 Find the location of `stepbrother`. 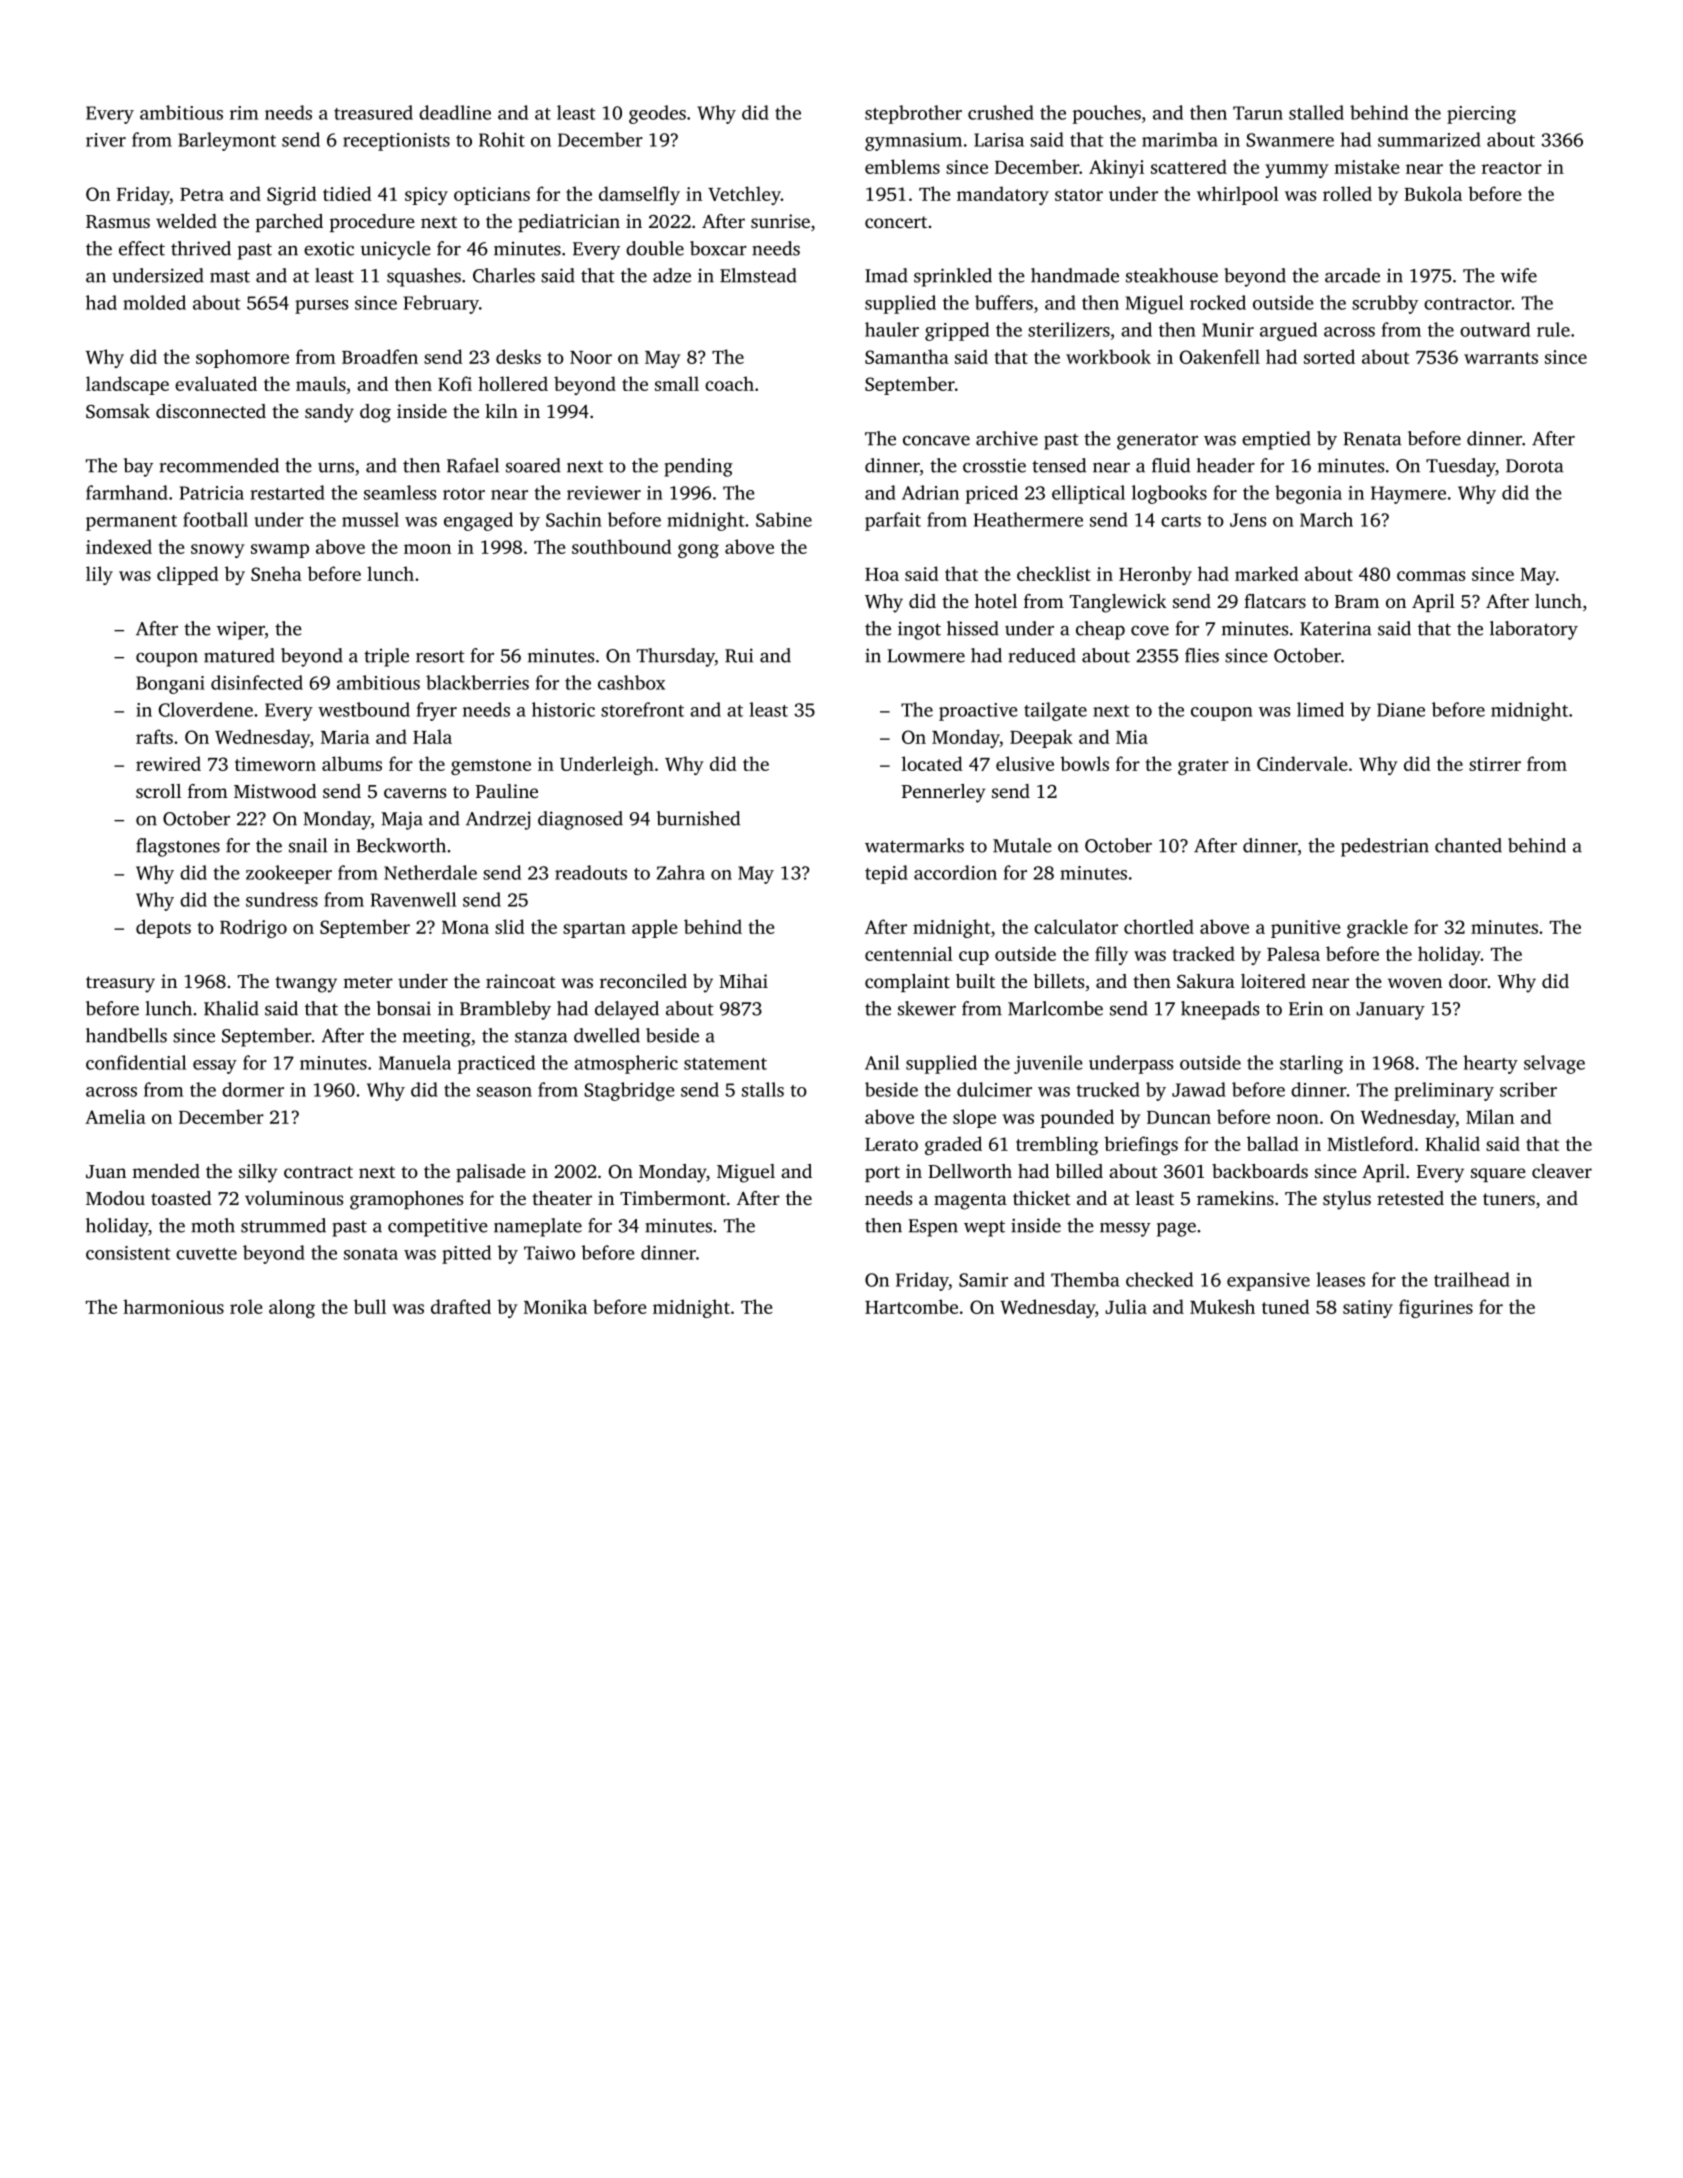

stepbrother is located at coordinates (913, 114).
